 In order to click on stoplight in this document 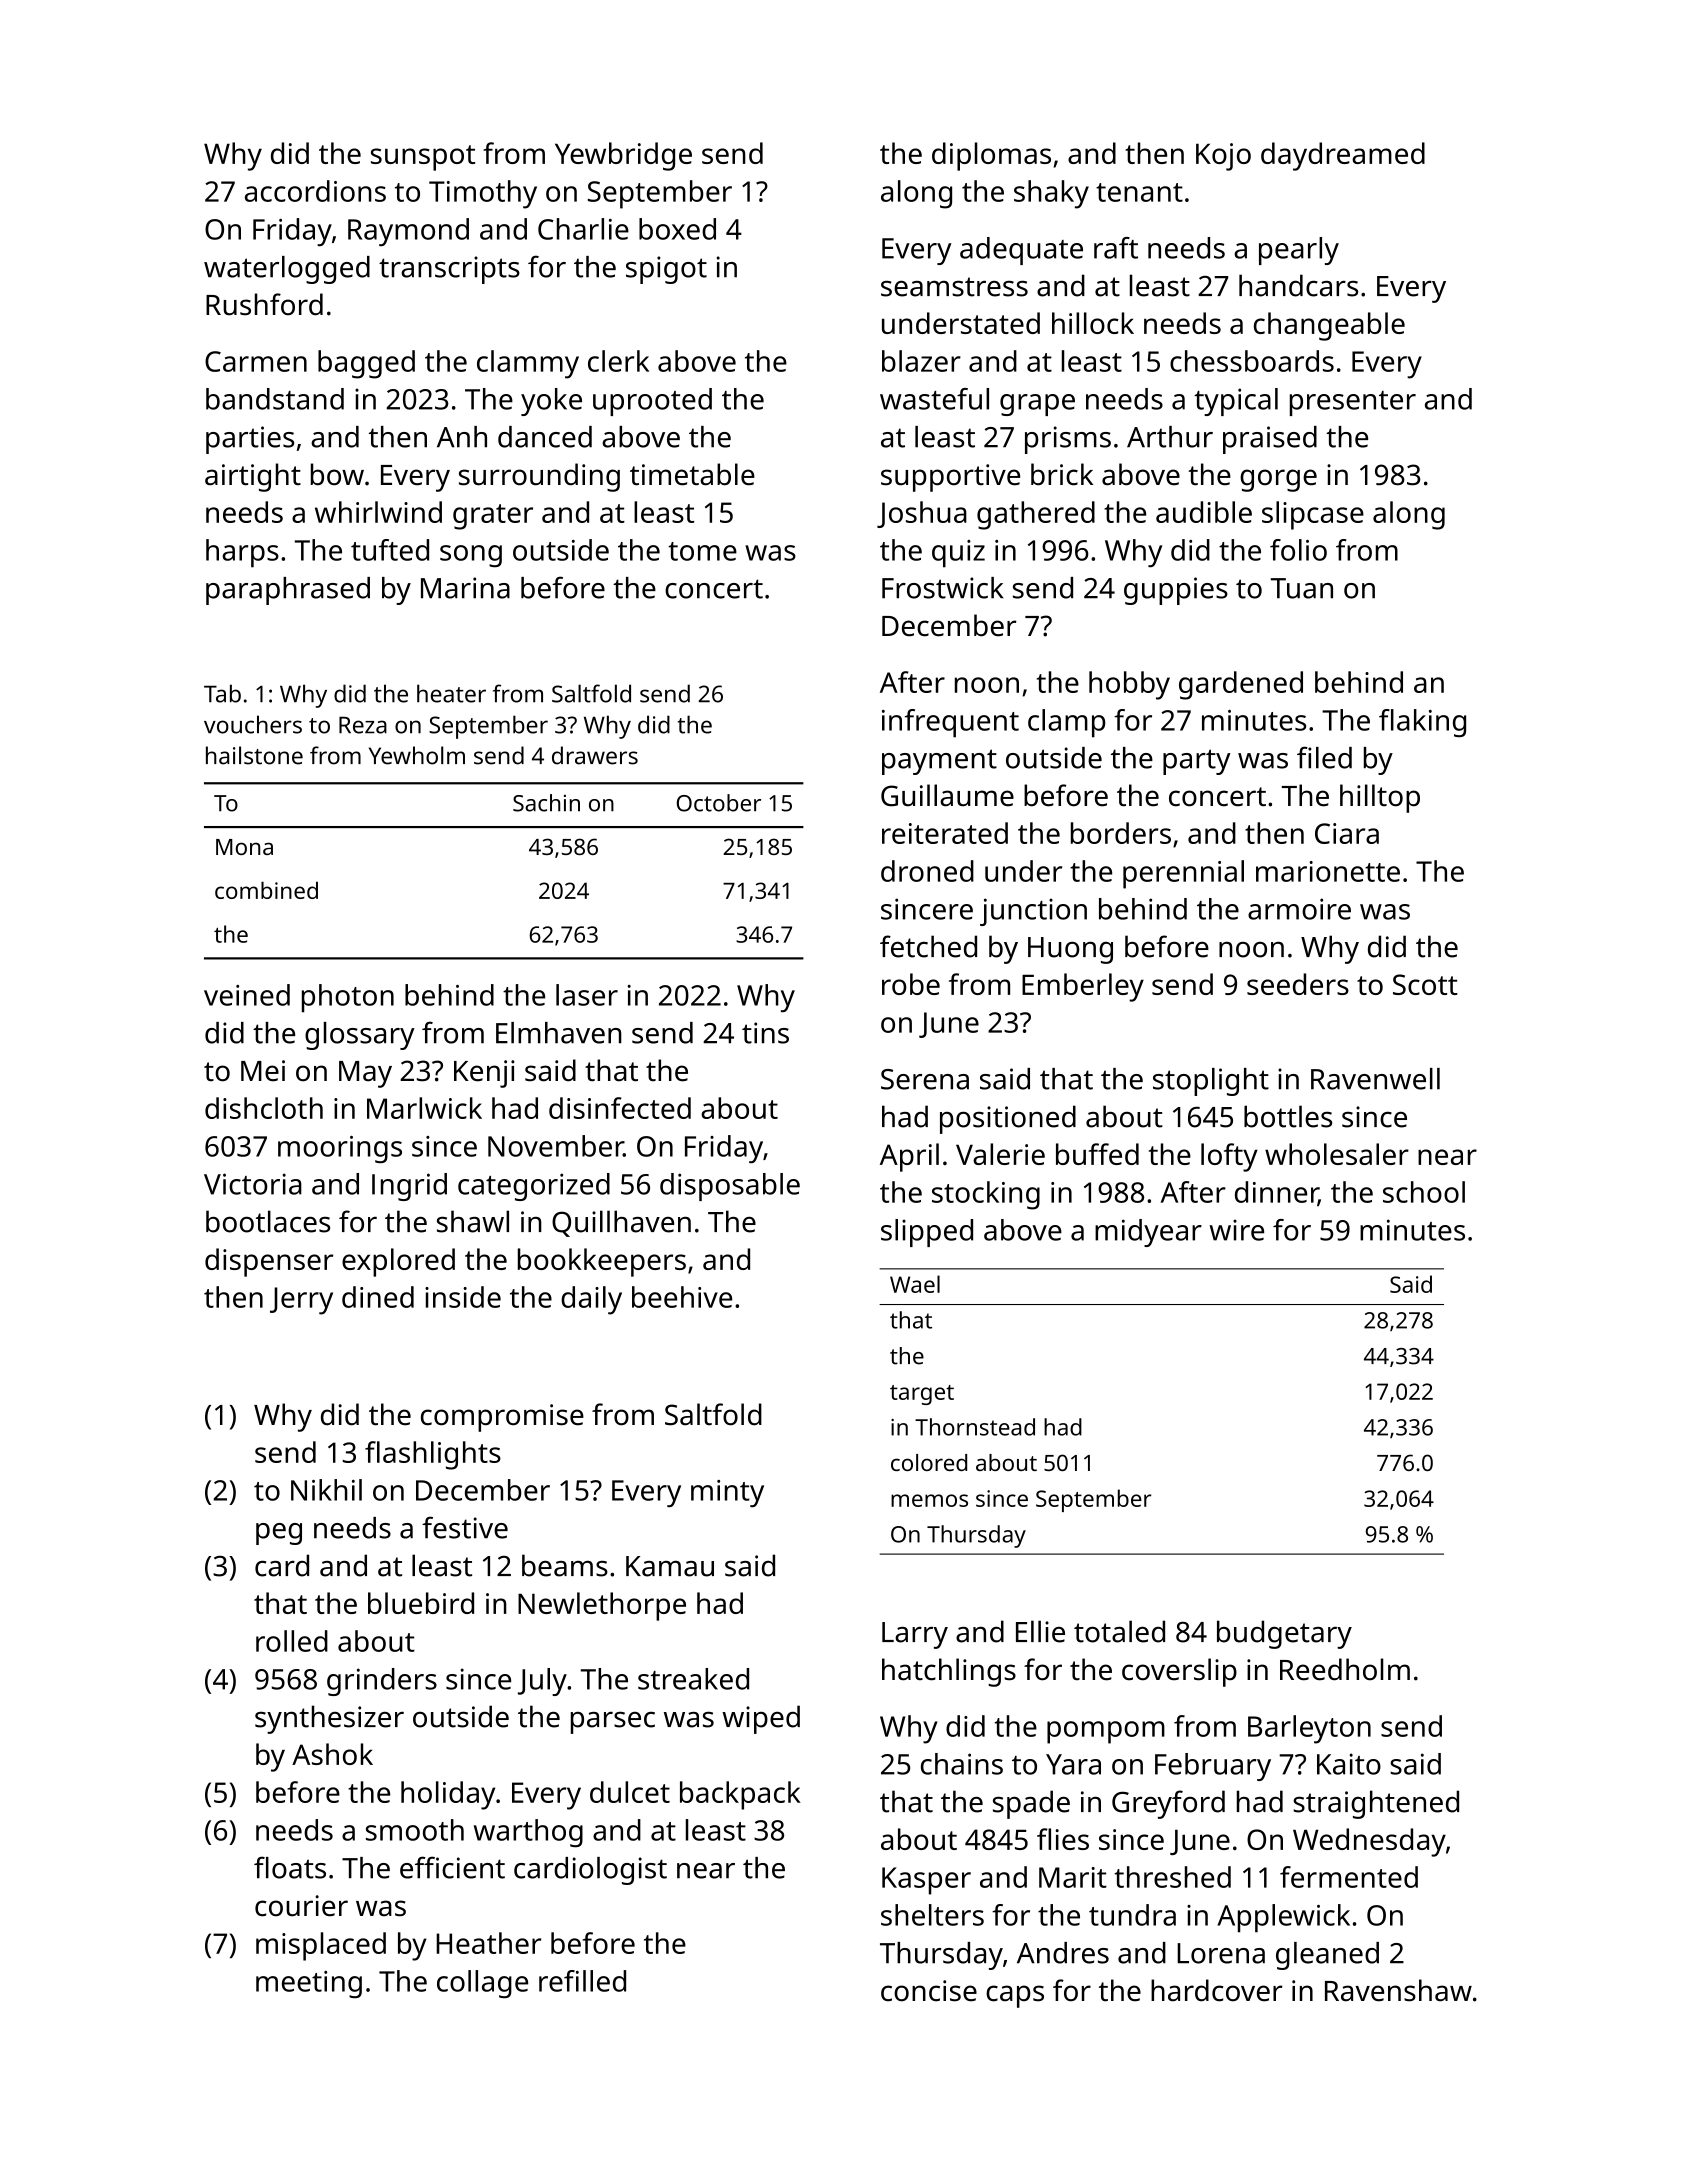, I will do `click(1211, 1082)`.
